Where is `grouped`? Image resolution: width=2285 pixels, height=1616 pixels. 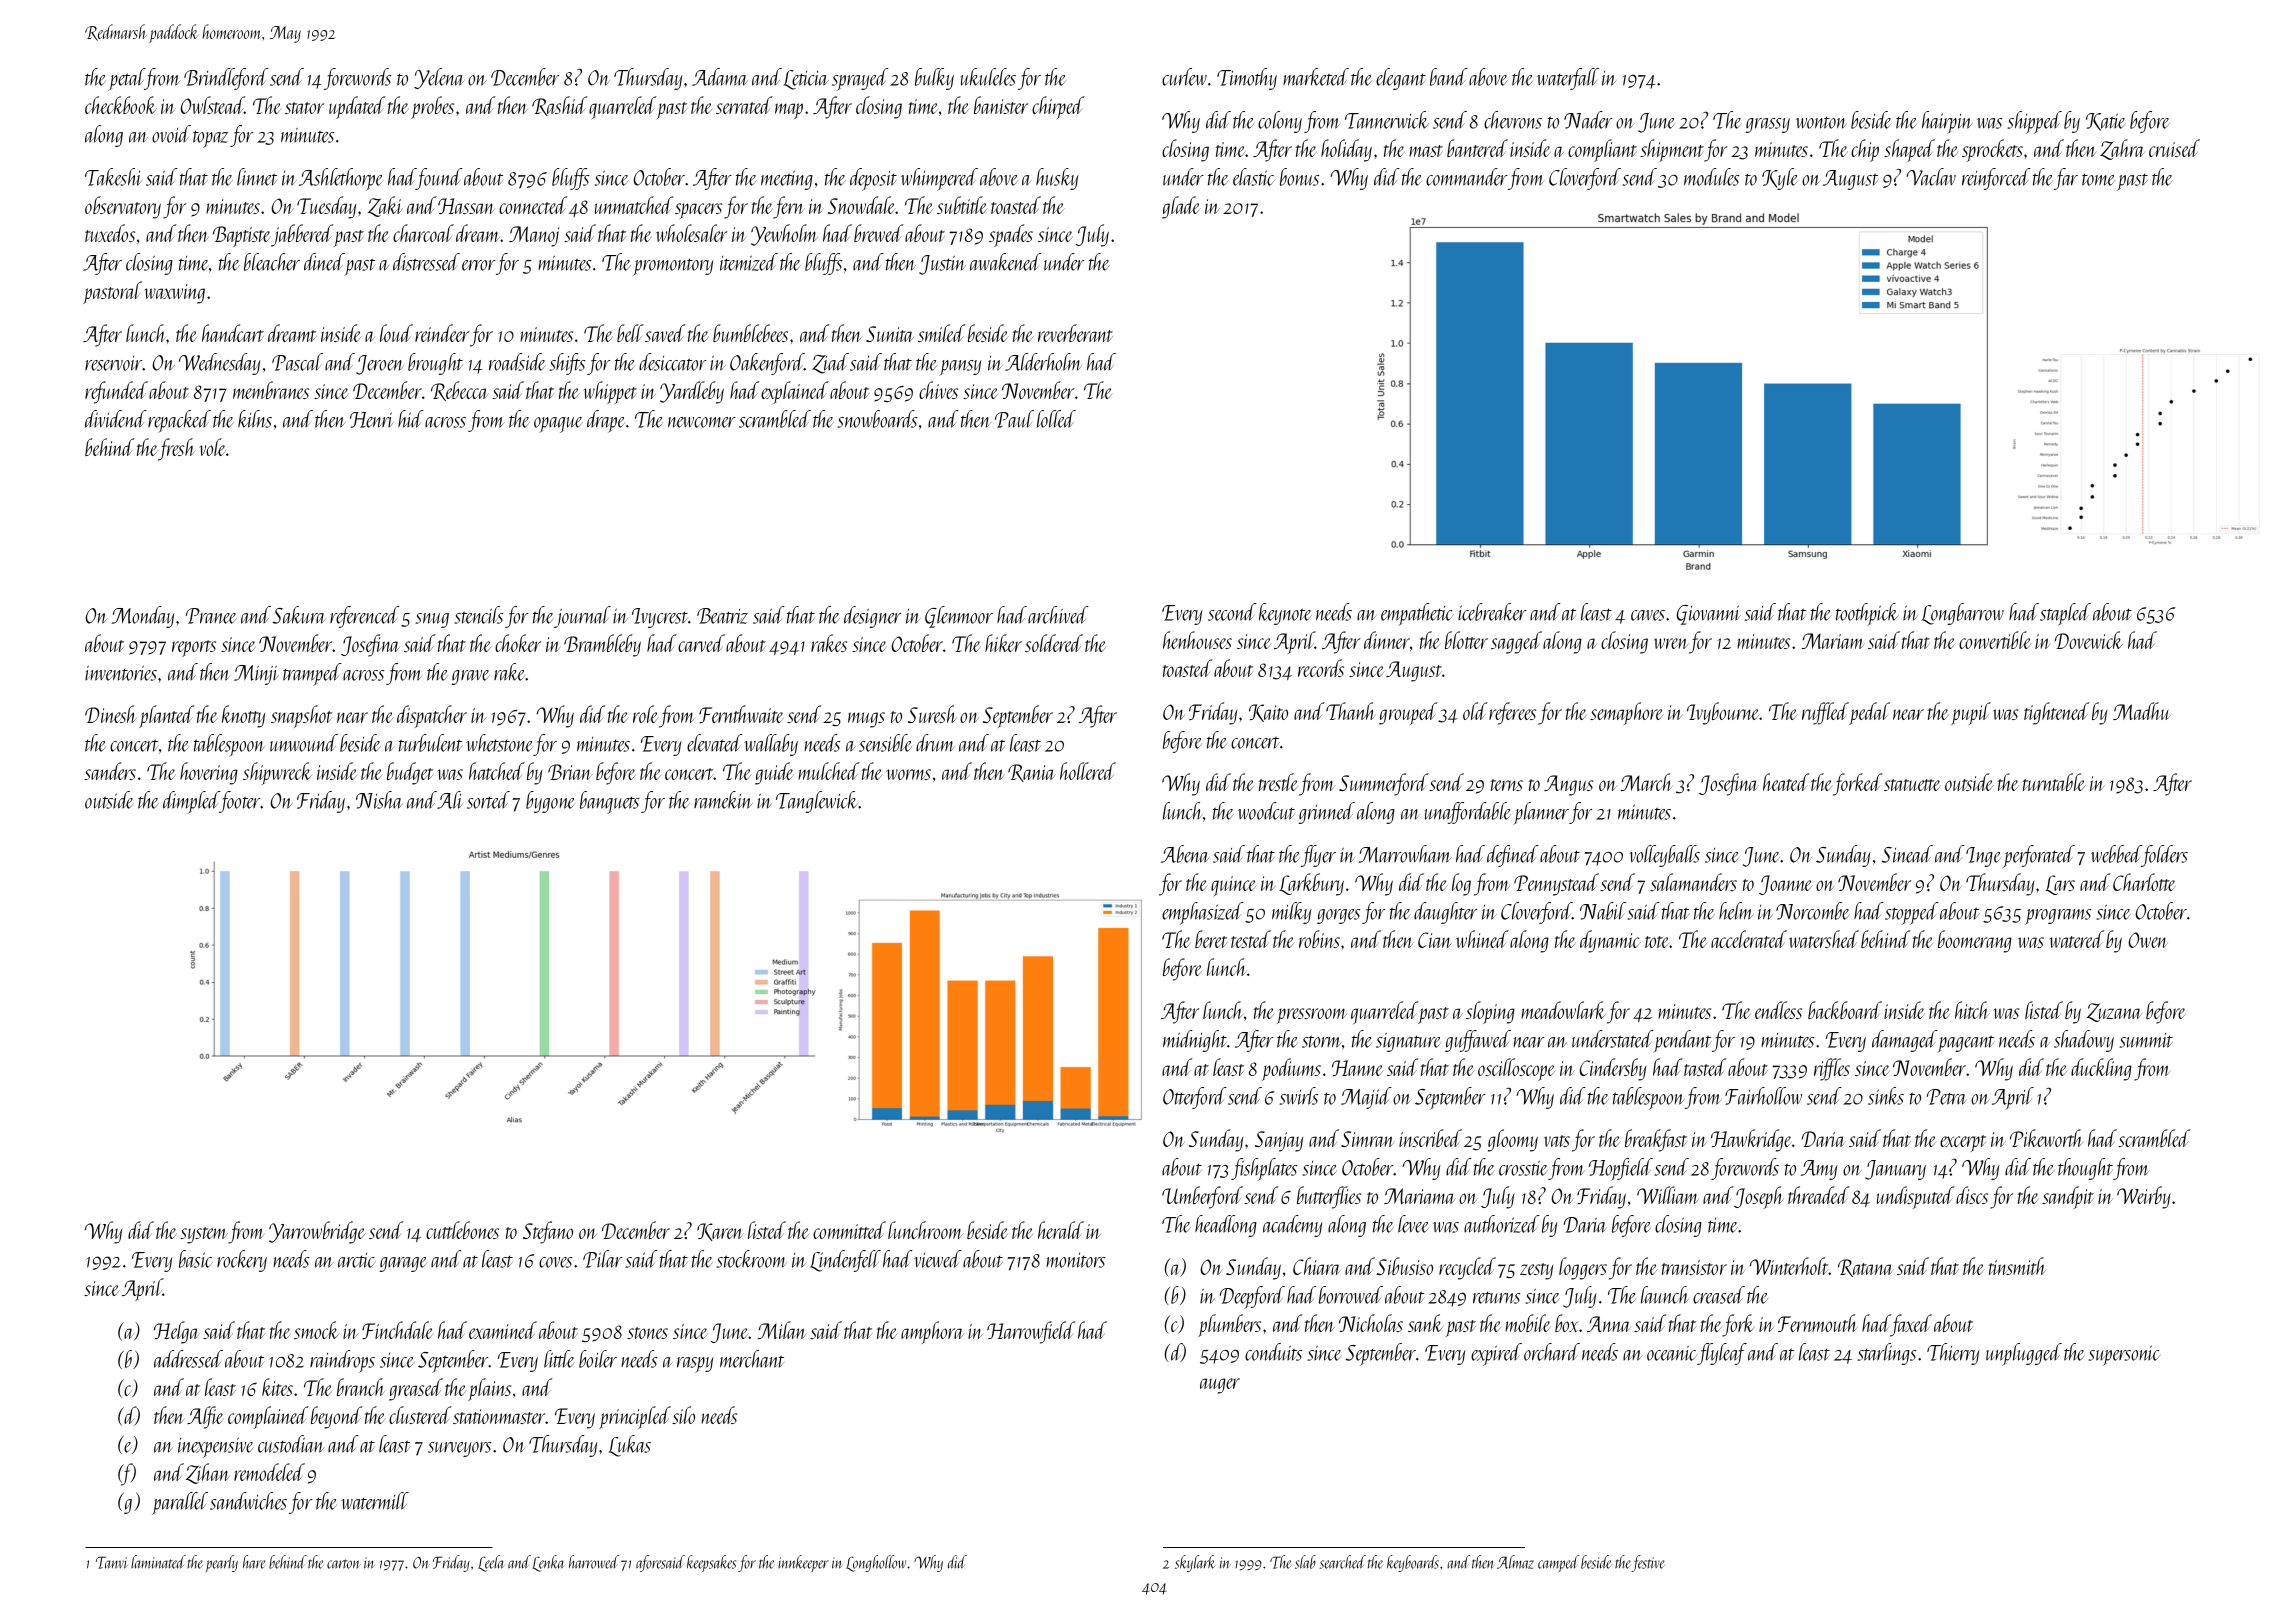
grouped is located at coordinates (1408, 713).
